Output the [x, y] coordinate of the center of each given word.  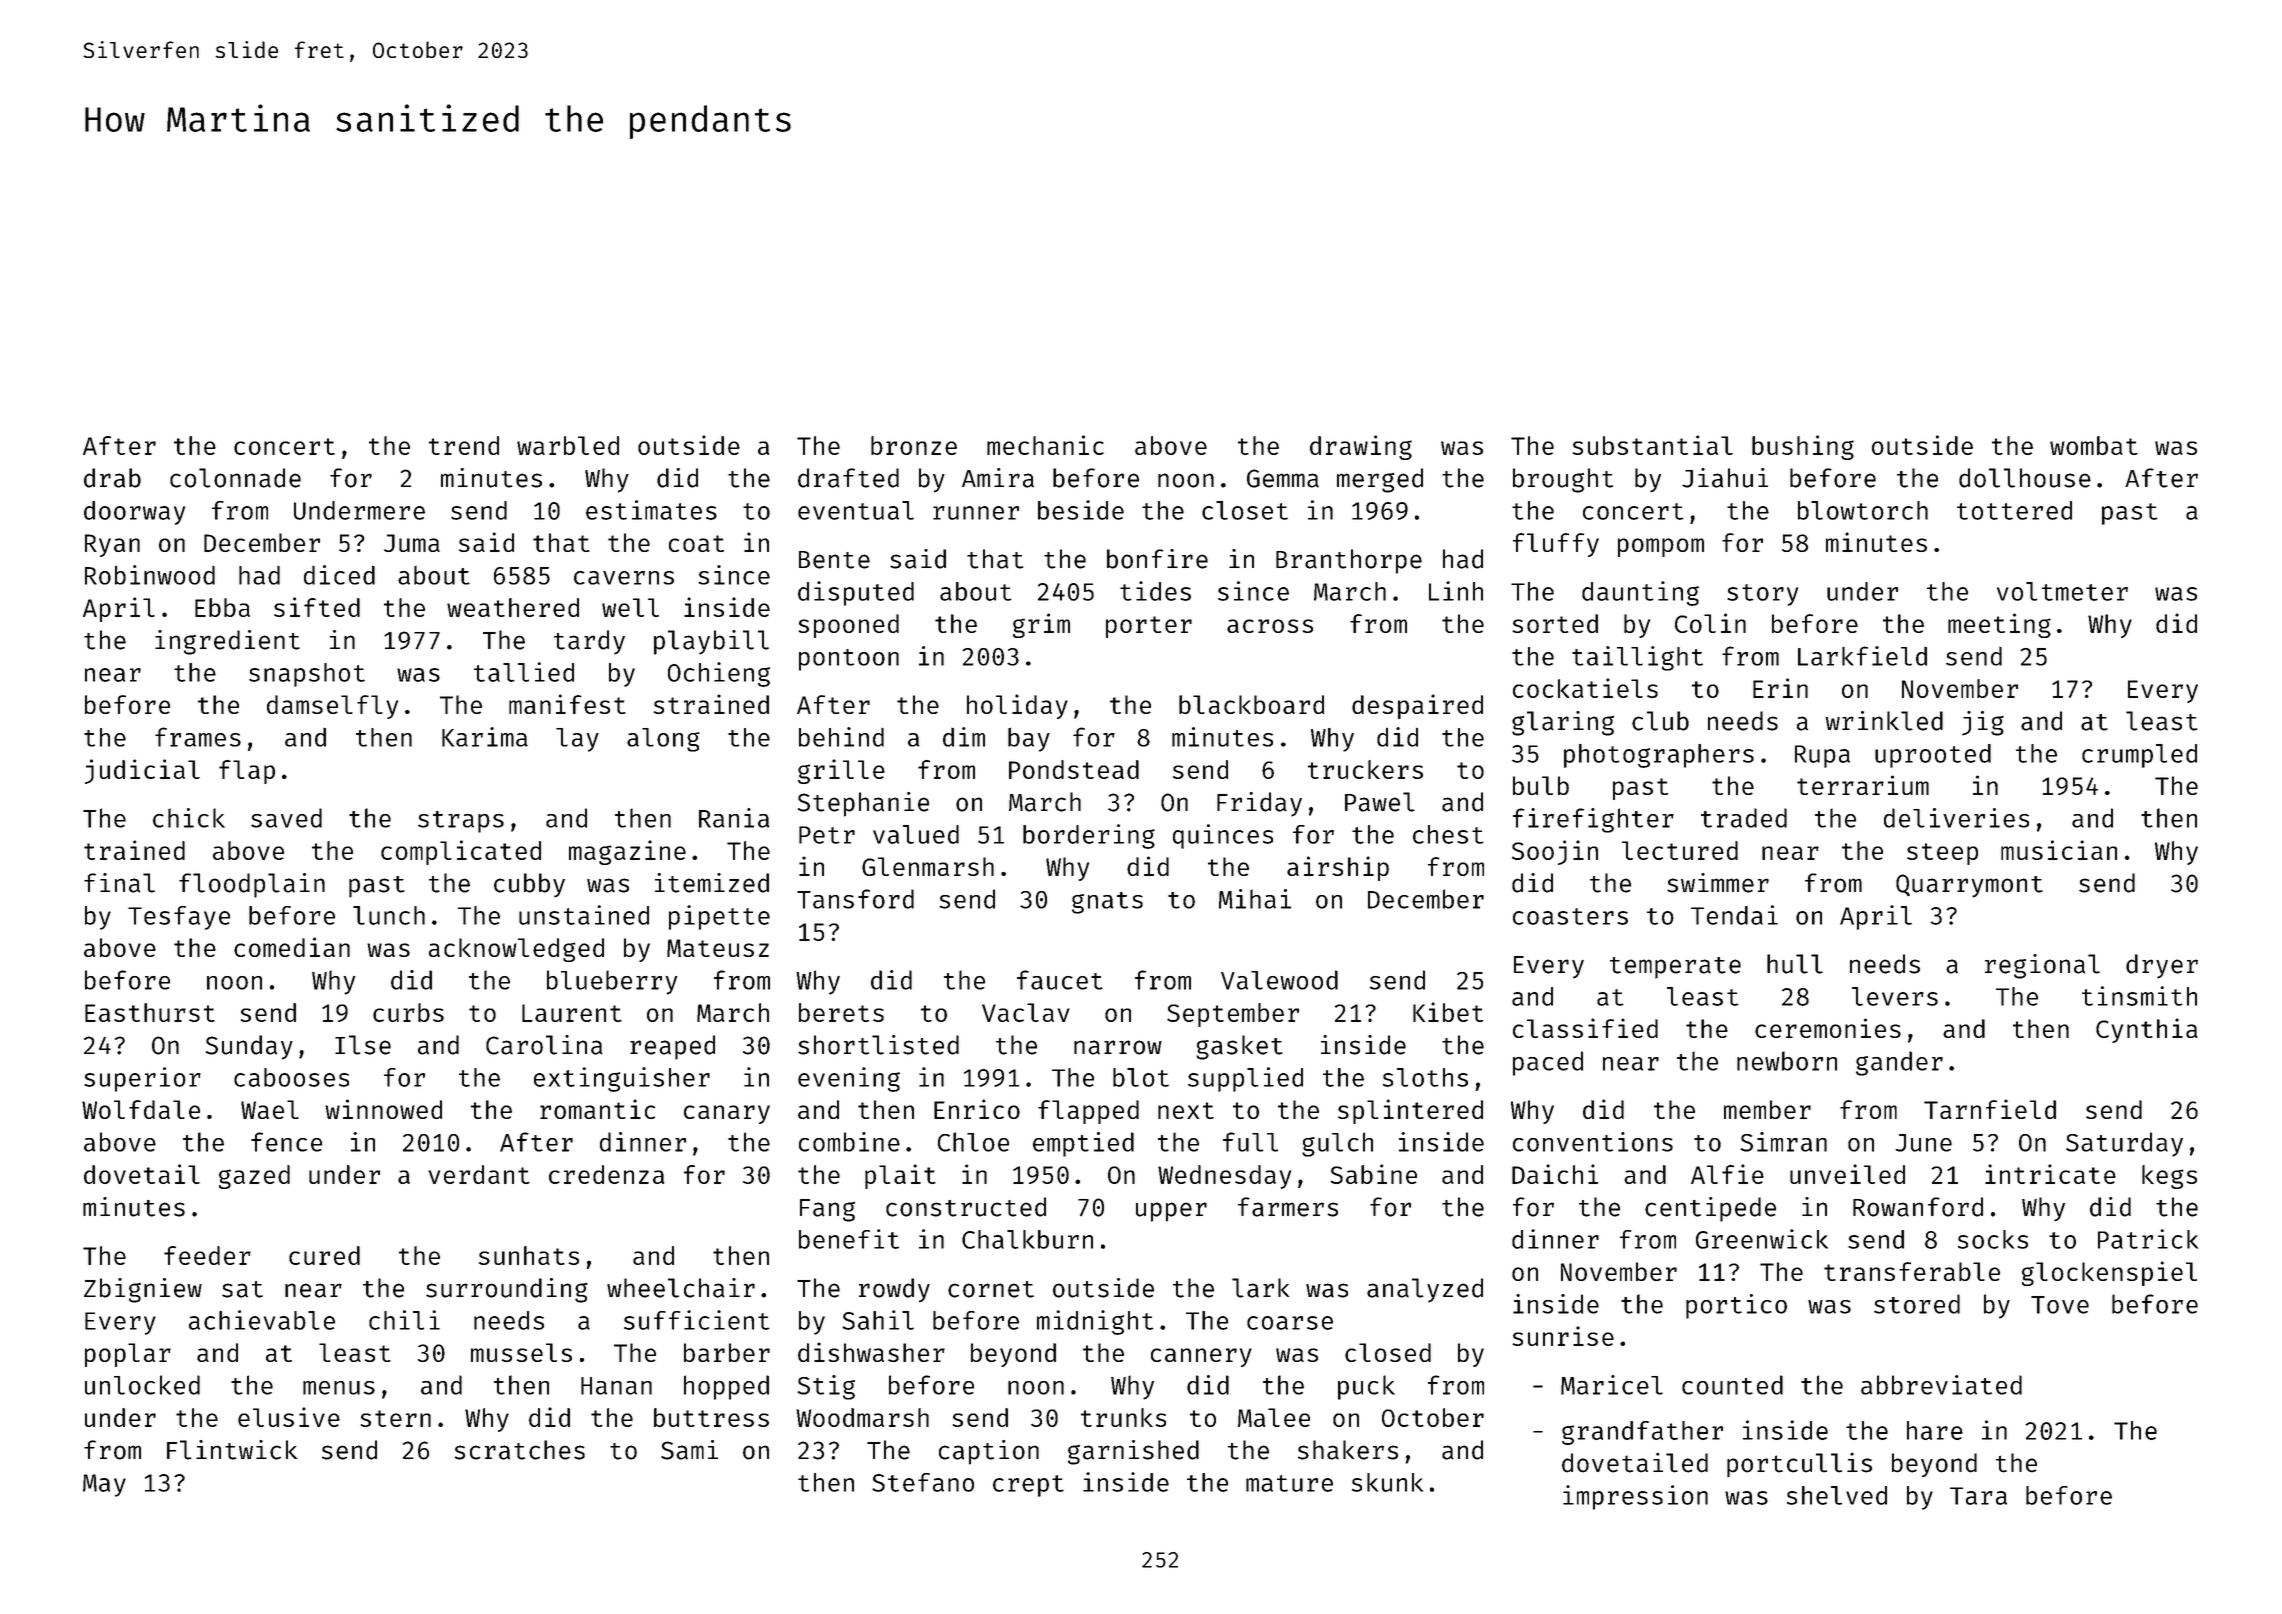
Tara [1978, 1496]
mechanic [1045, 445]
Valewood [1279, 980]
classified [1585, 1028]
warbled [568, 445]
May [104, 1485]
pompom [1661, 547]
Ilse [363, 1045]
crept [1028, 1486]
